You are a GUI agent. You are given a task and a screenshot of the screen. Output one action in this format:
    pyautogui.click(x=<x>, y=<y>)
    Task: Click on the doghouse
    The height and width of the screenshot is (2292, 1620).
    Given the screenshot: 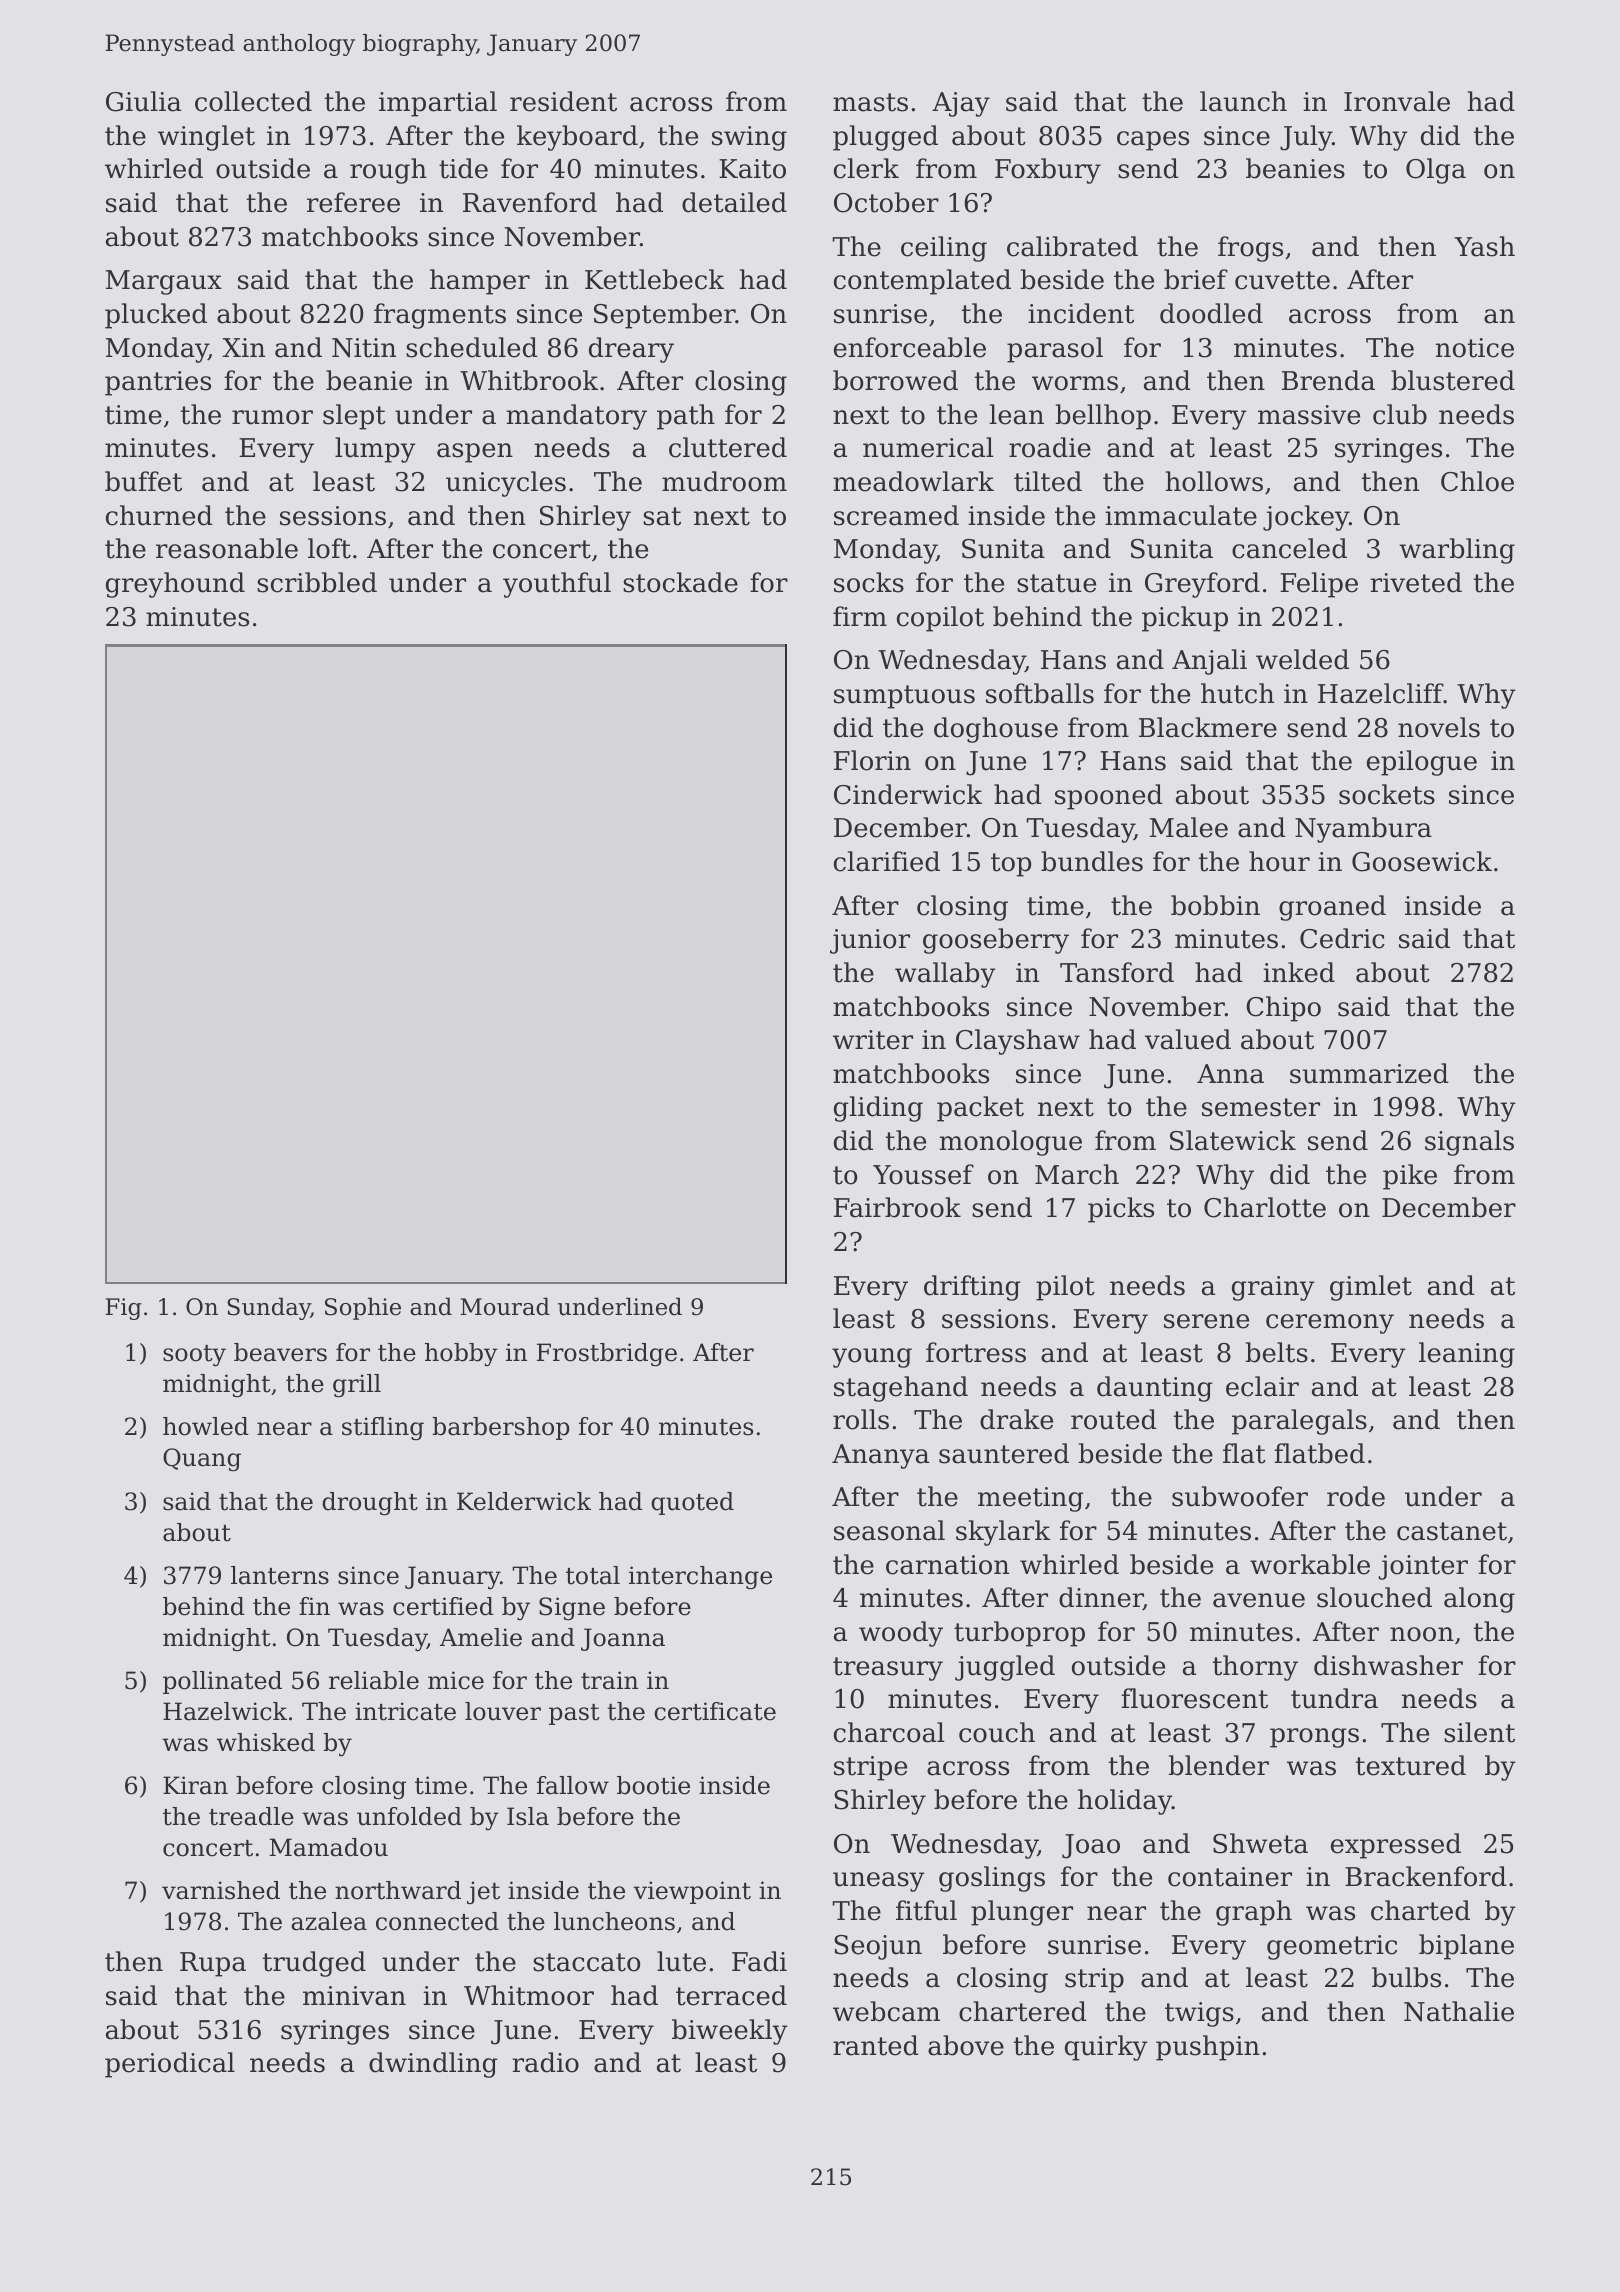 What is the action you would take?
    pyautogui.click(x=996, y=730)
